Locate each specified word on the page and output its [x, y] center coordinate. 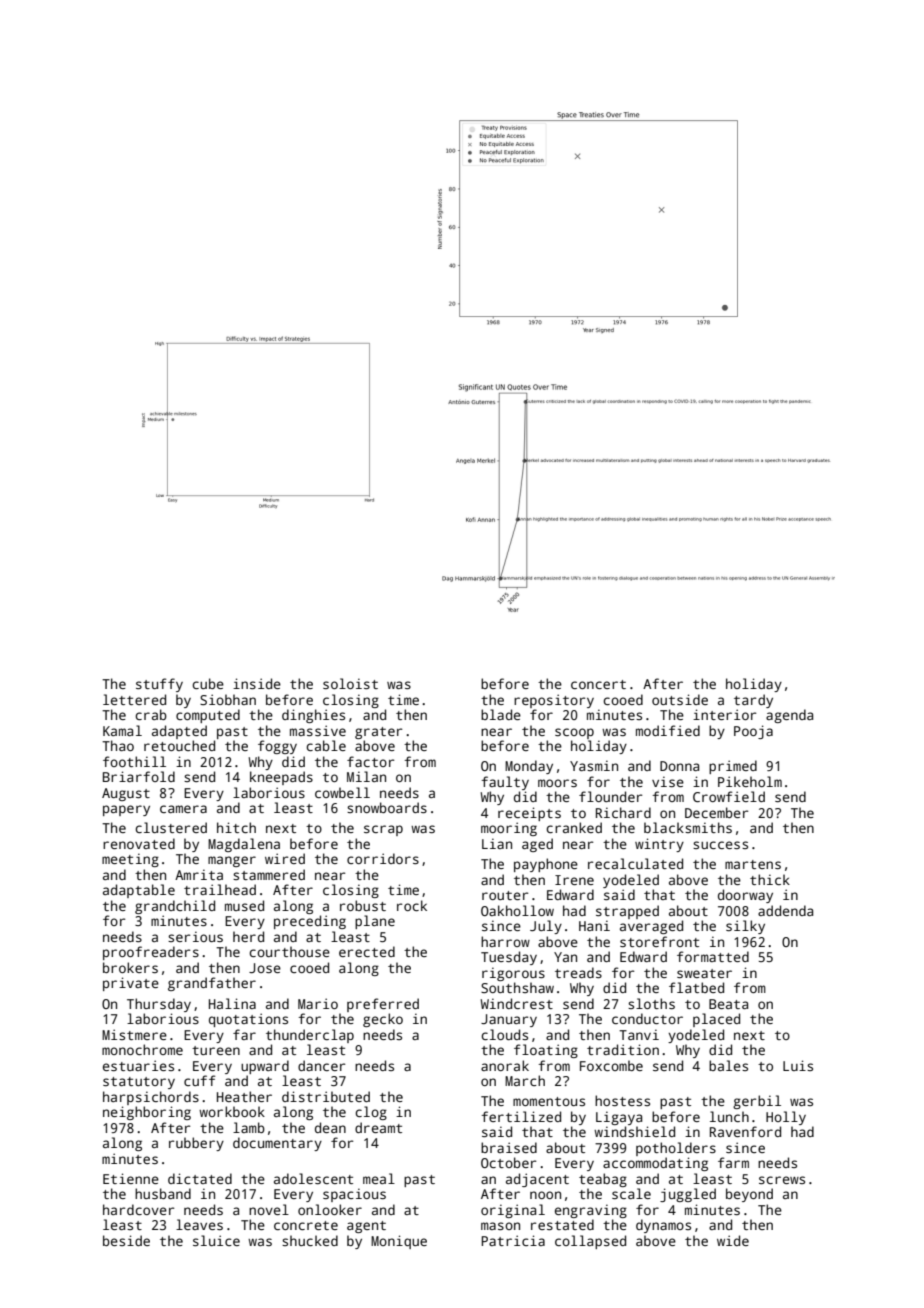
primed [733, 767]
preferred [383, 1005]
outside [680, 699]
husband [163, 1193]
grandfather [212, 984]
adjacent [537, 1180]
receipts [529, 814]
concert [598, 684]
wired [285, 858]
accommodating [655, 1164]
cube [208, 683]
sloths [651, 1003]
